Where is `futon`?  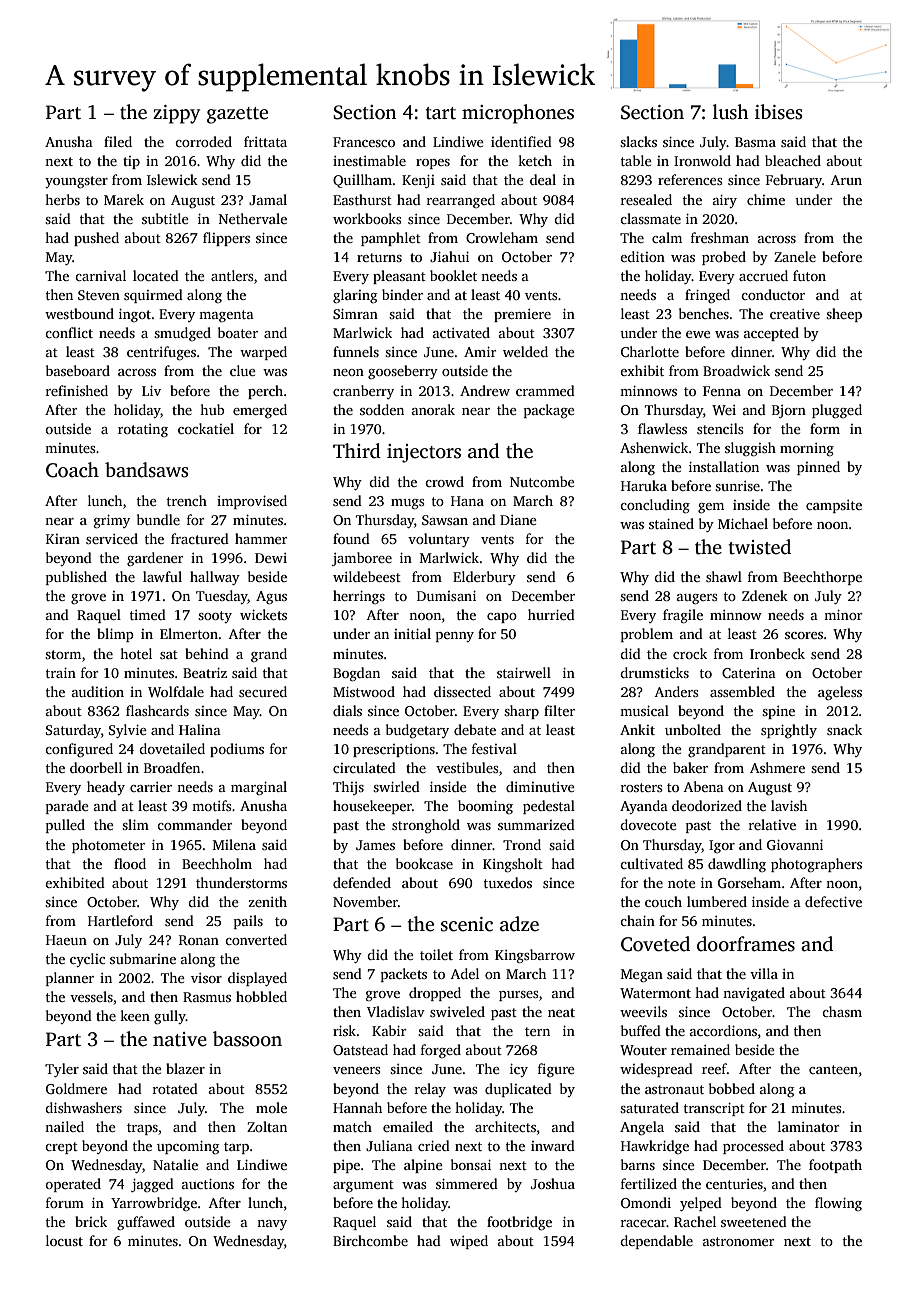 futon is located at coordinates (809, 275).
